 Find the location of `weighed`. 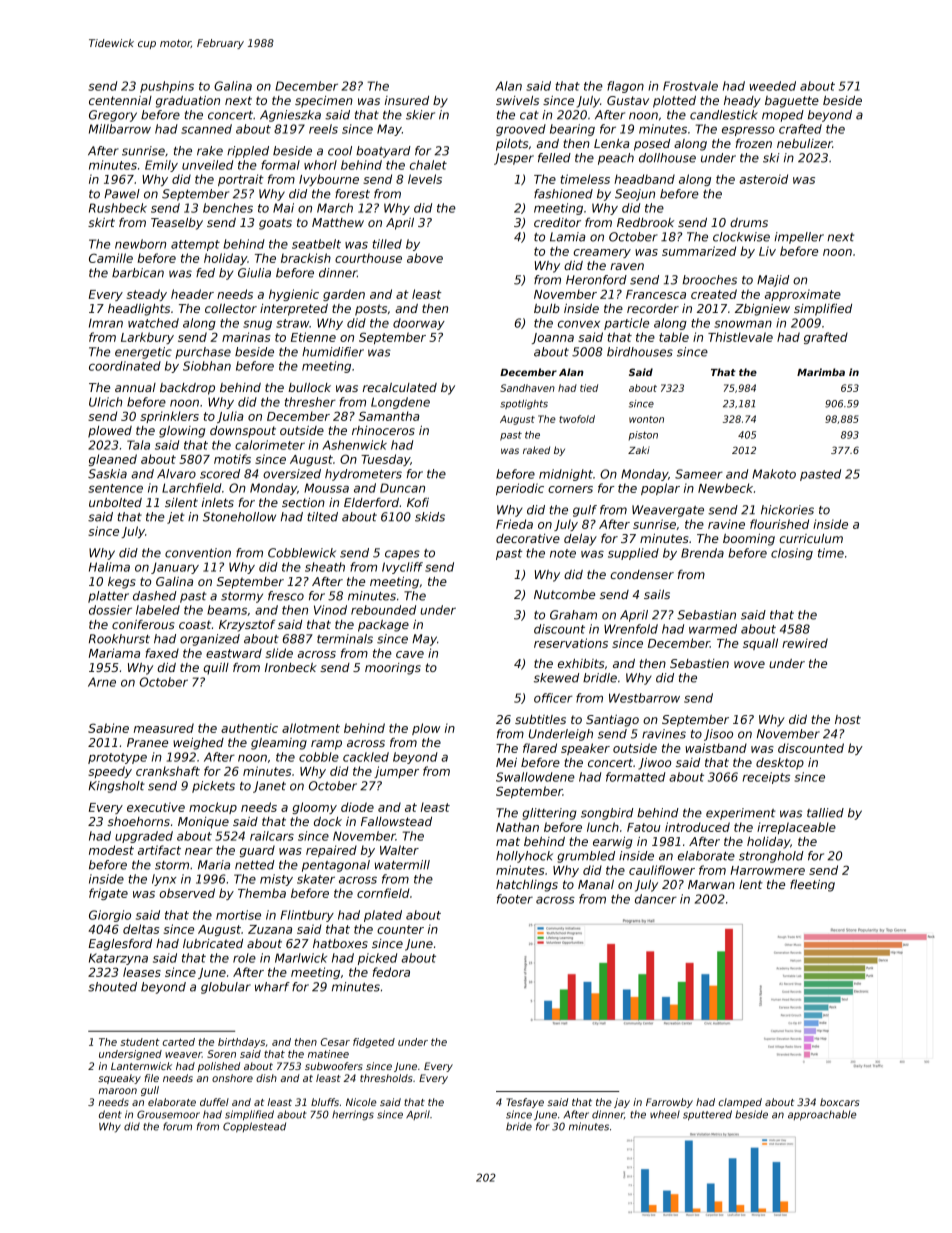

weighed is located at coordinates (198, 744).
